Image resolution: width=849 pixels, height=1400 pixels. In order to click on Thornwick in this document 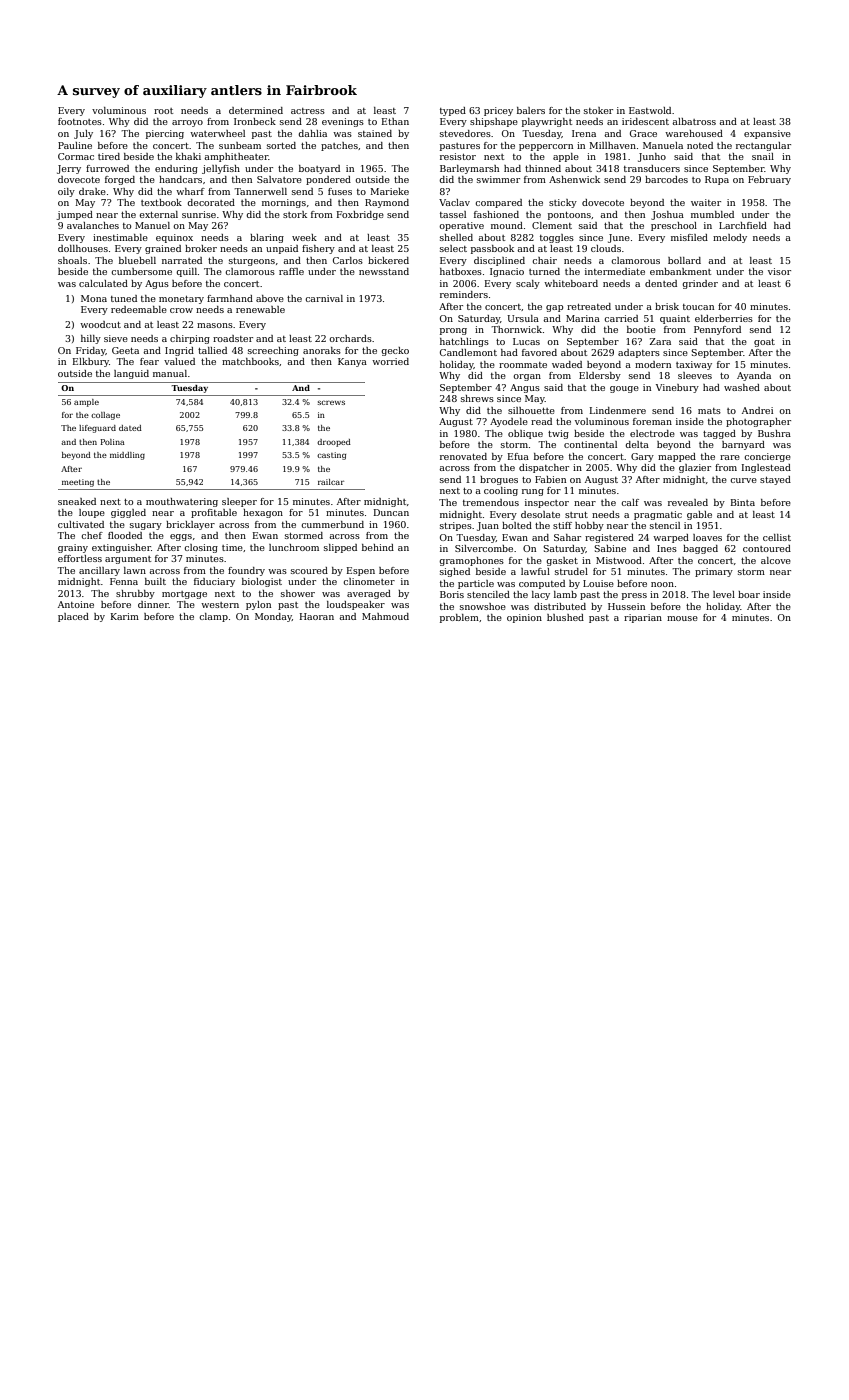, I will do `click(516, 329)`.
